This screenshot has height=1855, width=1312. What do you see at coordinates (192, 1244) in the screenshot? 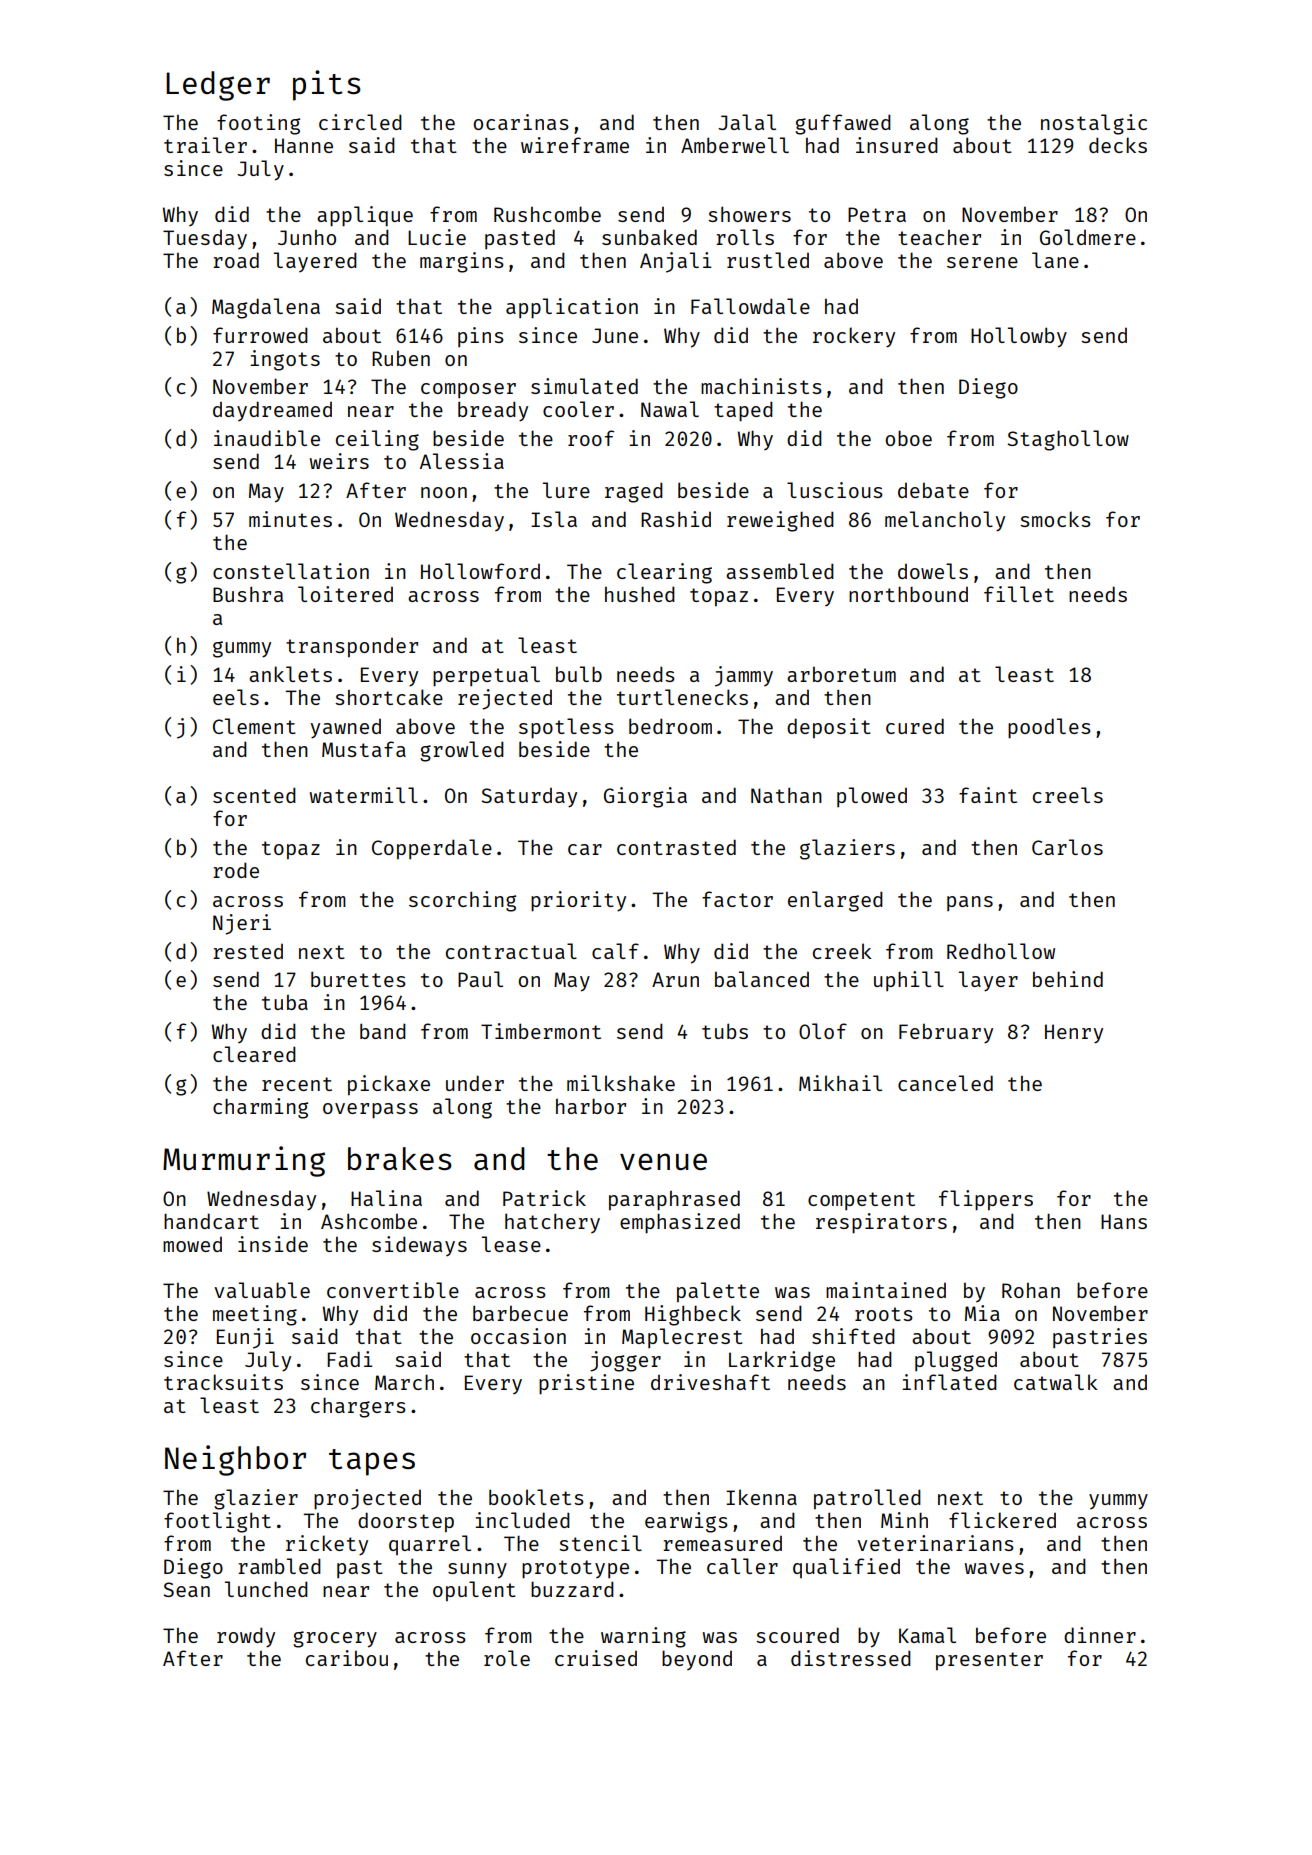
I see `mowed` at bounding box center [192, 1244].
